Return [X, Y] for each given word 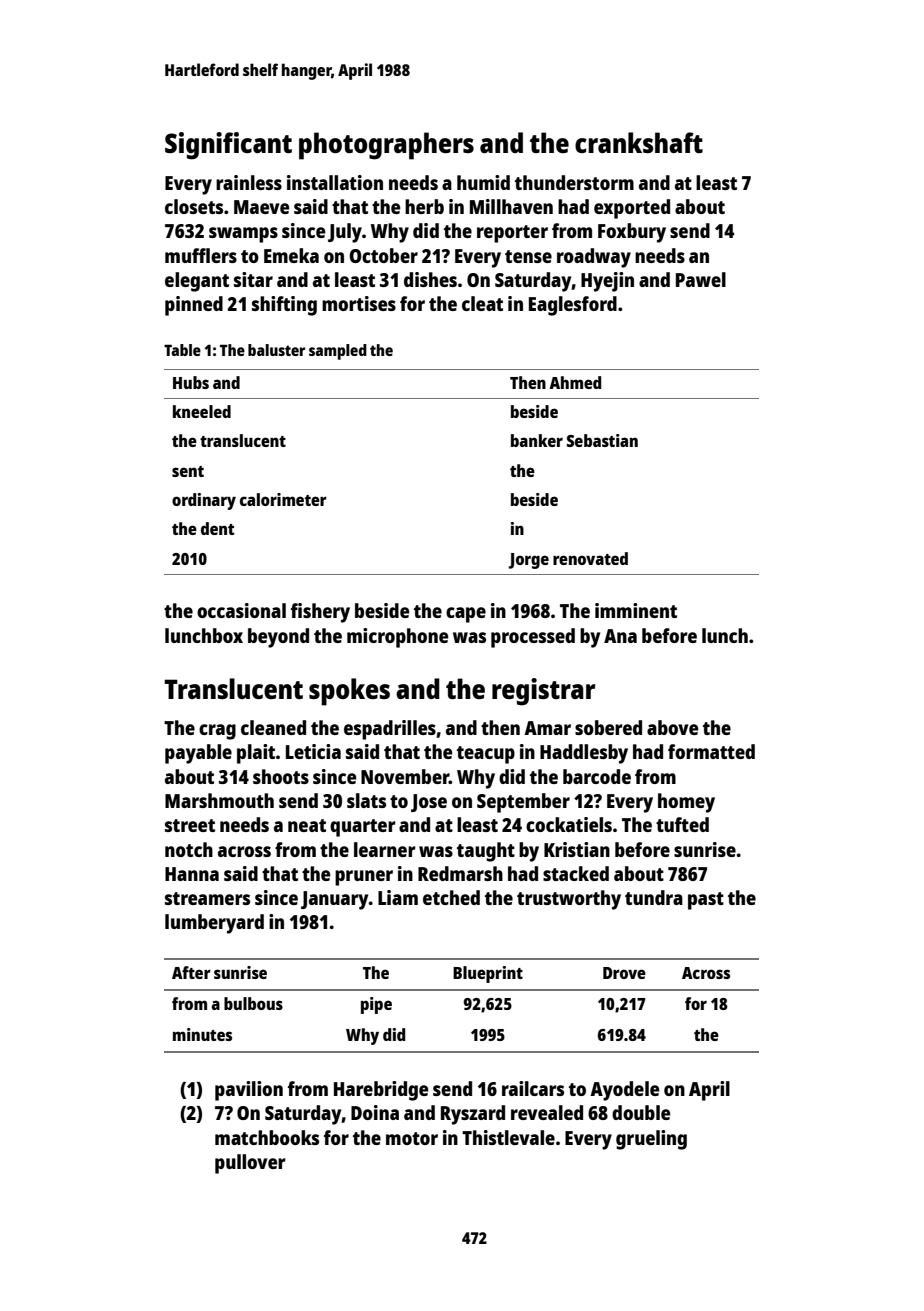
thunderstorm [574, 182]
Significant [228, 146]
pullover [250, 1164]
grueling [651, 1140]
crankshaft [639, 142]
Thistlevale [508, 1137]
